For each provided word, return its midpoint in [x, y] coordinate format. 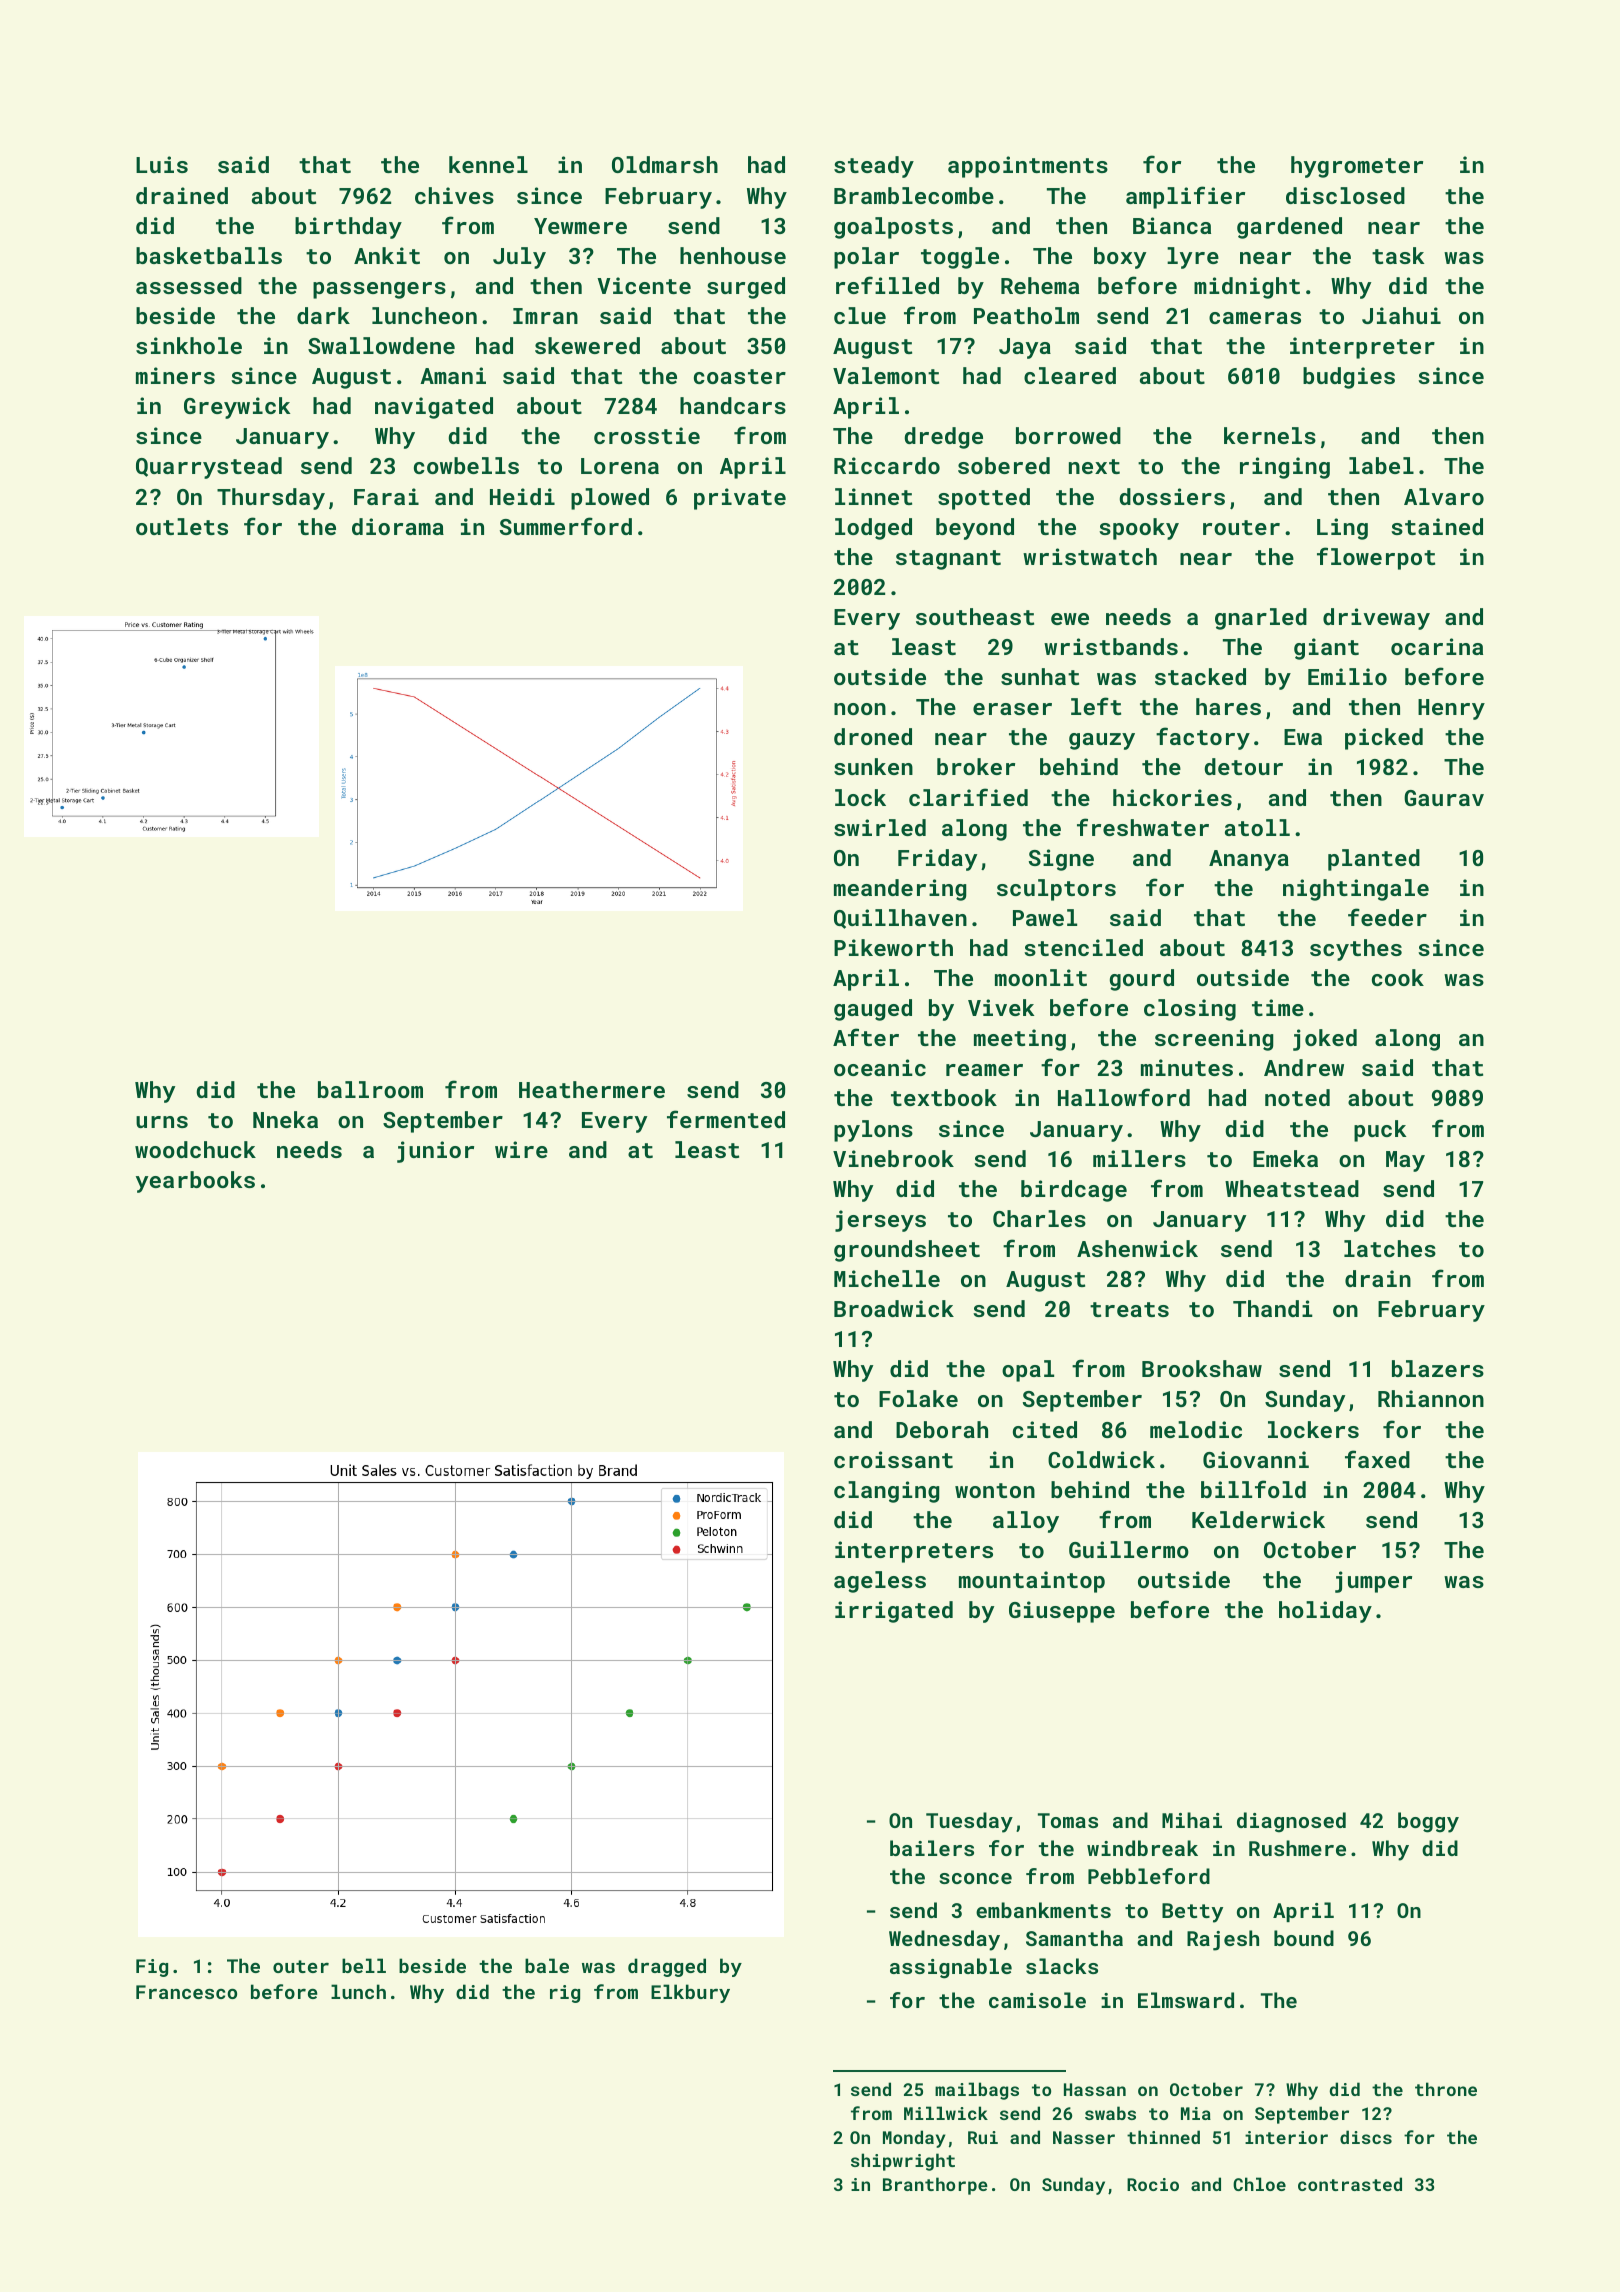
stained [1437, 526]
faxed [1377, 1459]
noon [860, 709]
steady [874, 167]
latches [1390, 1248]
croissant [893, 1459]
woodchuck [195, 1149]
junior [435, 1152]
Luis [162, 164]
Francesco [186, 1992]
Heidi [522, 496]
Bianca [1172, 225]
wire [521, 1149]
